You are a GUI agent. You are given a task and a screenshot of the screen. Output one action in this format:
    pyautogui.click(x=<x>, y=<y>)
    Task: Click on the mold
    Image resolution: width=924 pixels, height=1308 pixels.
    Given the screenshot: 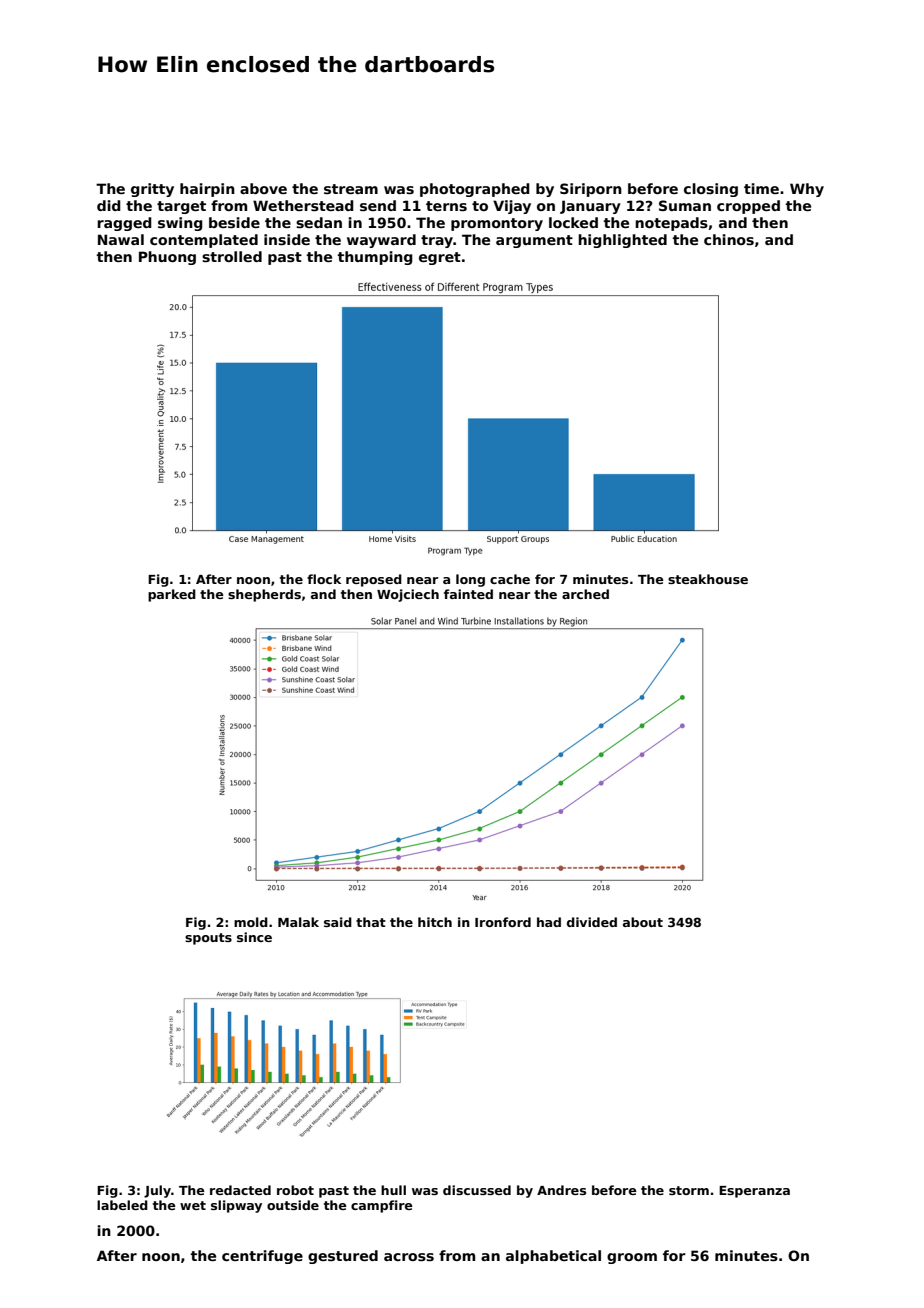 What is the action you would take?
    pyautogui.click(x=251, y=922)
